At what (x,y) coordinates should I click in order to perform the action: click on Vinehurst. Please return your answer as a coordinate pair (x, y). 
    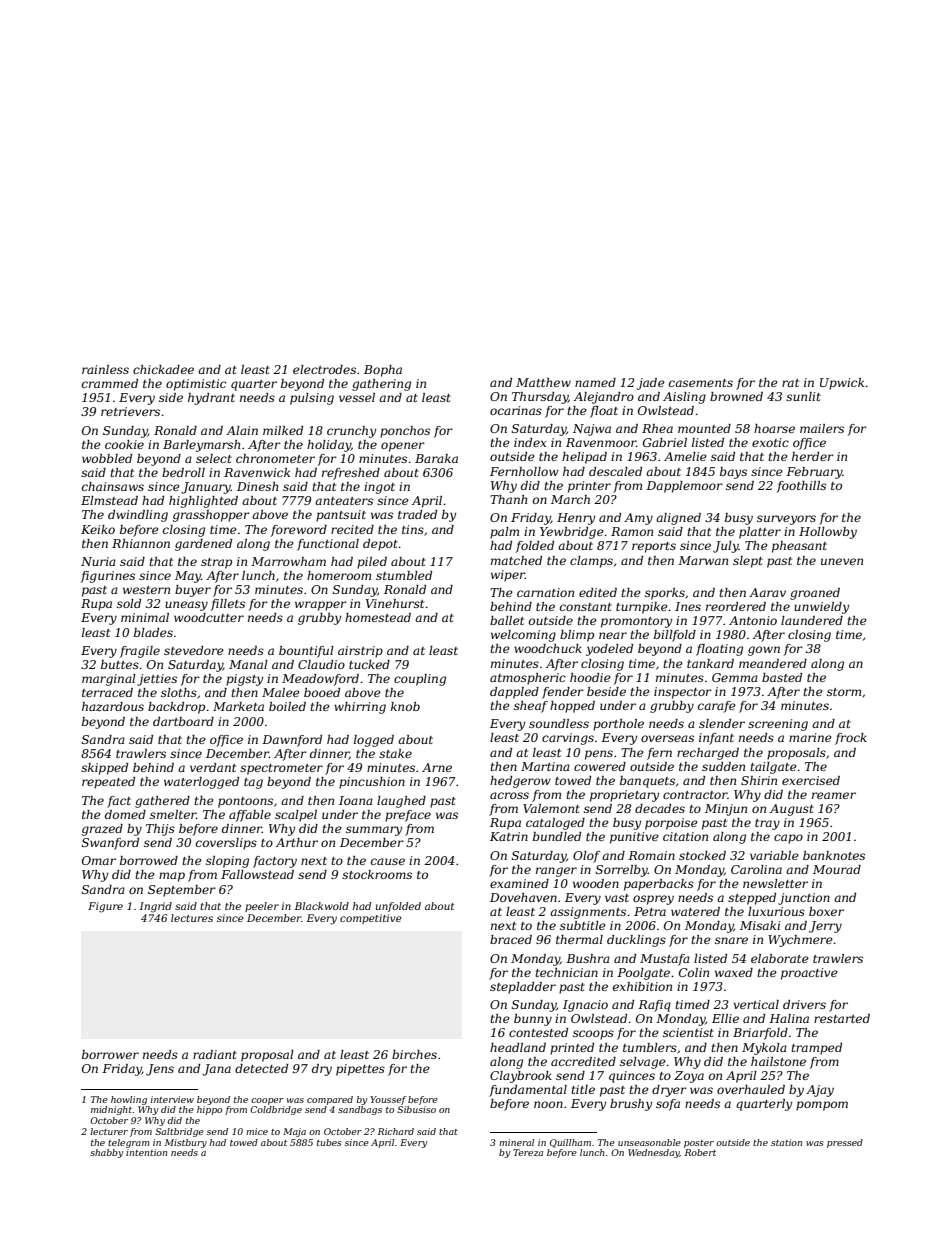
    Looking at the image, I should click on (395, 603).
